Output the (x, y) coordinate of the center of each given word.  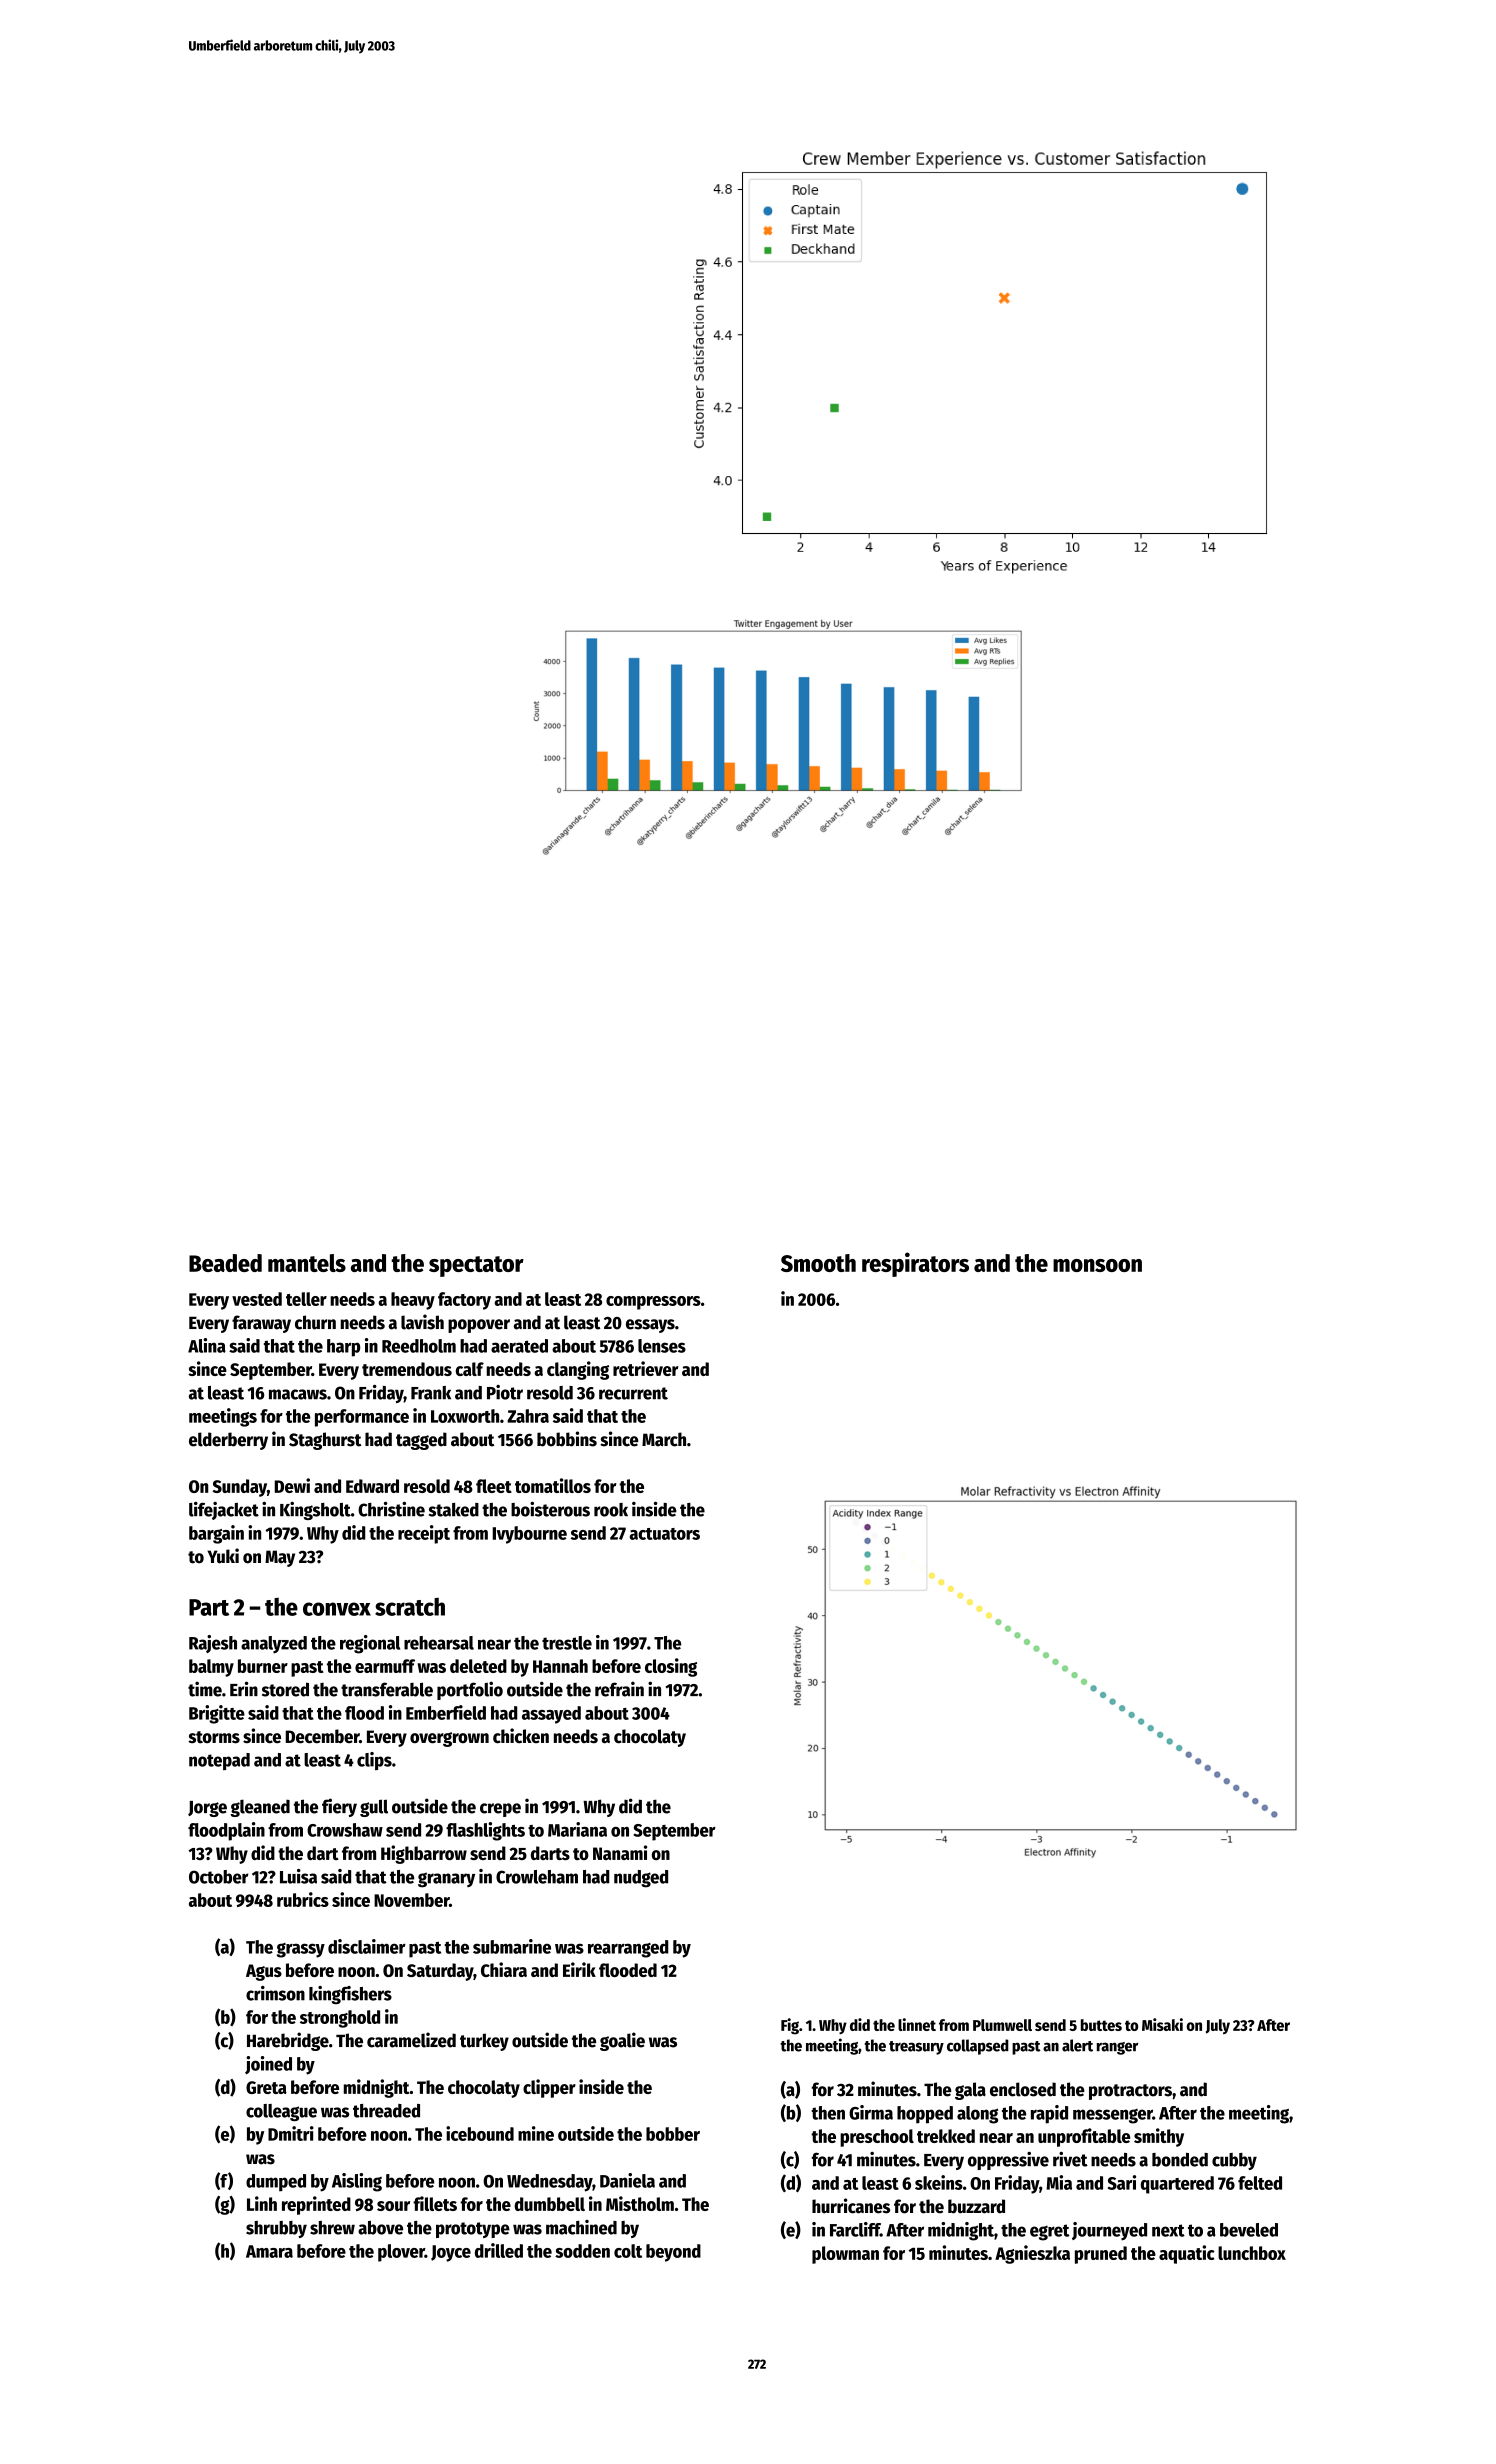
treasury (916, 2048)
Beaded (225, 1263)
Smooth (818, 1263)
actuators (665, 1534)
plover (401, 2253)
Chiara (504, 1969)
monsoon (1097, 1265)
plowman (845, 2255)
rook (611, 1510)
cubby (1234, 2161)
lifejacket (224, 1510)
